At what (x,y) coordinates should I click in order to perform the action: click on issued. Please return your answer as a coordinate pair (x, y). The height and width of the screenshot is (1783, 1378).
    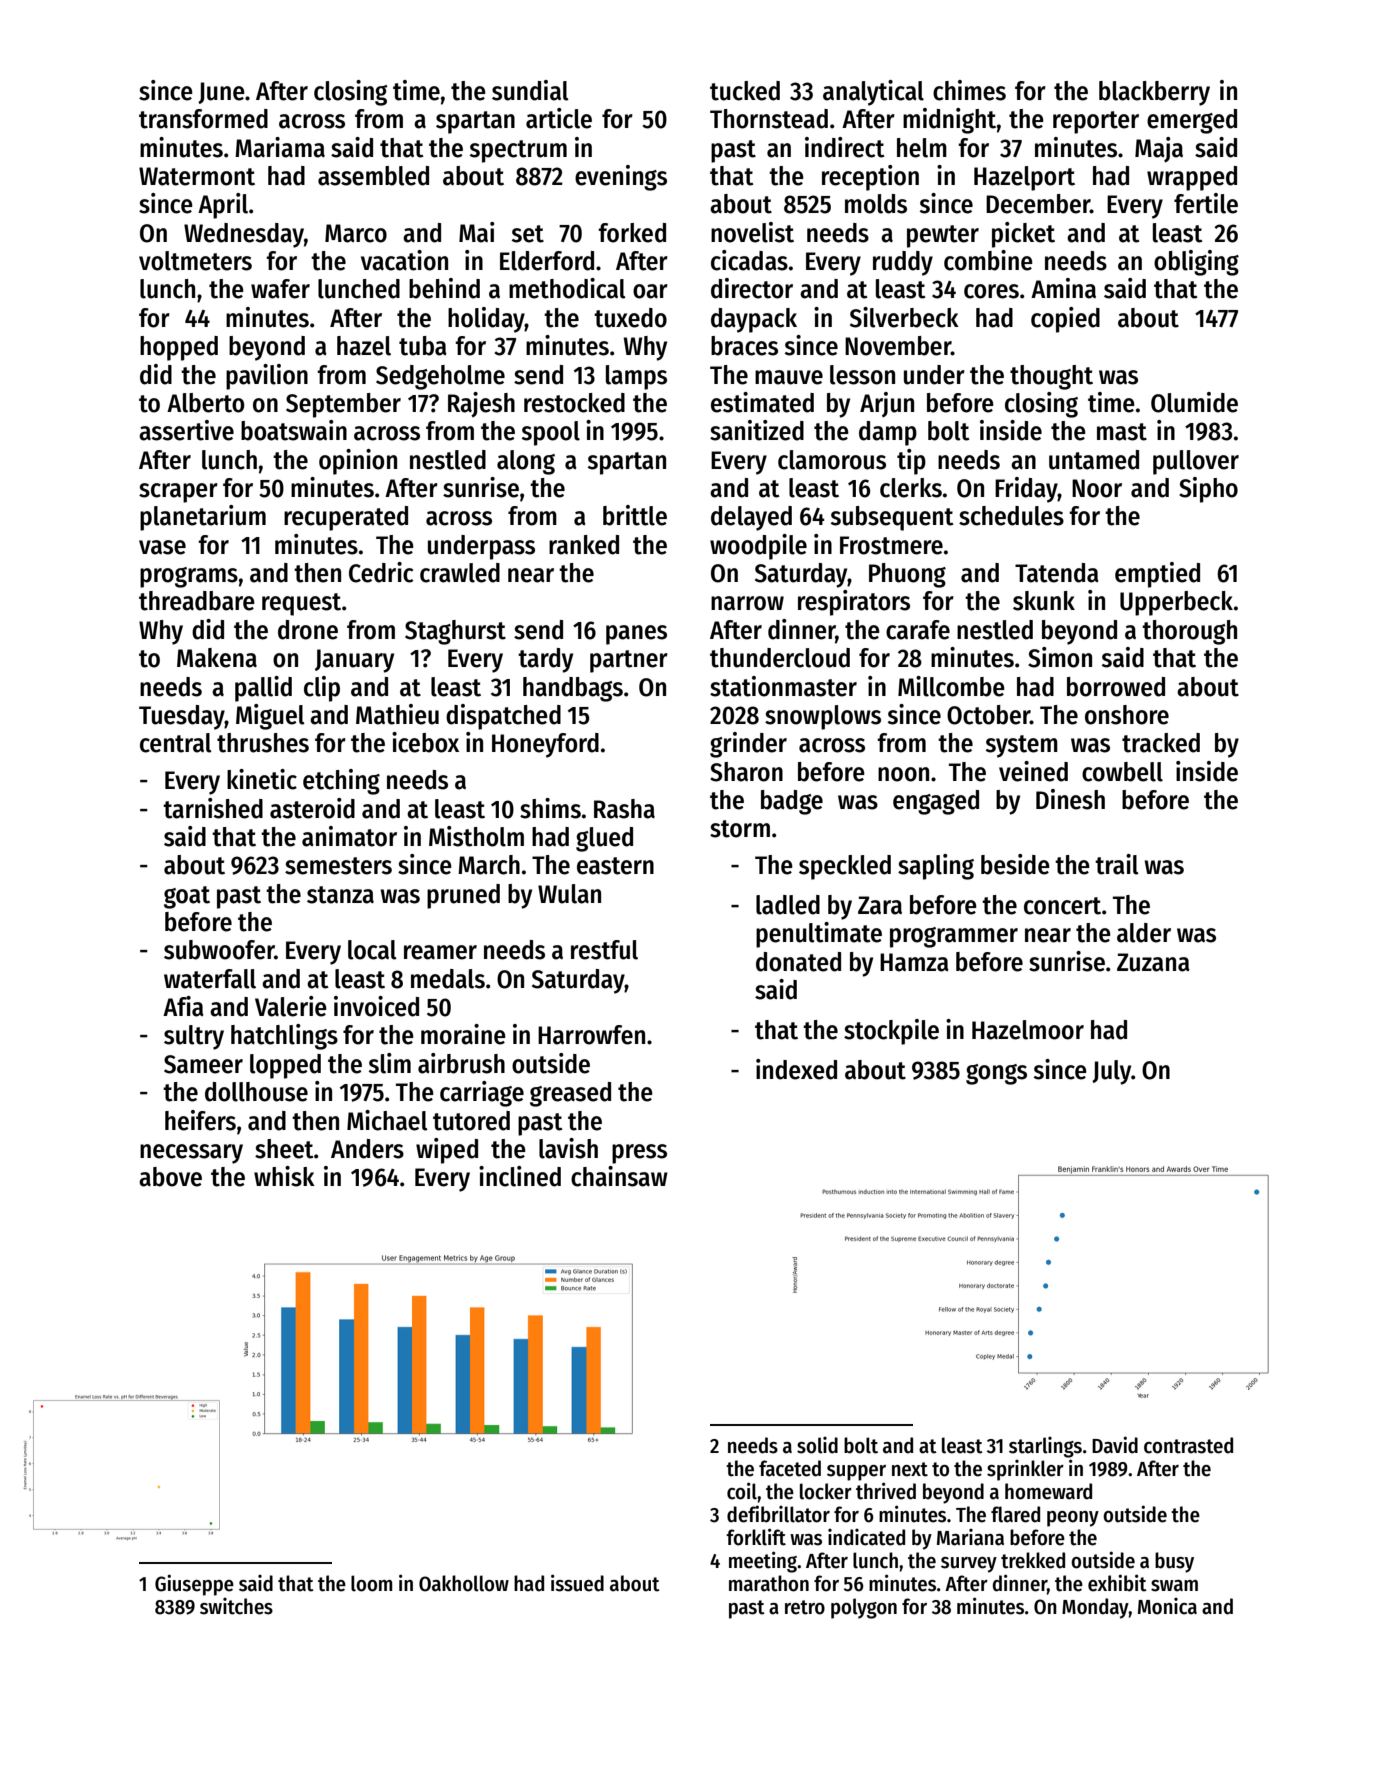
    Looking at the image, I should click on (577, 1583).
